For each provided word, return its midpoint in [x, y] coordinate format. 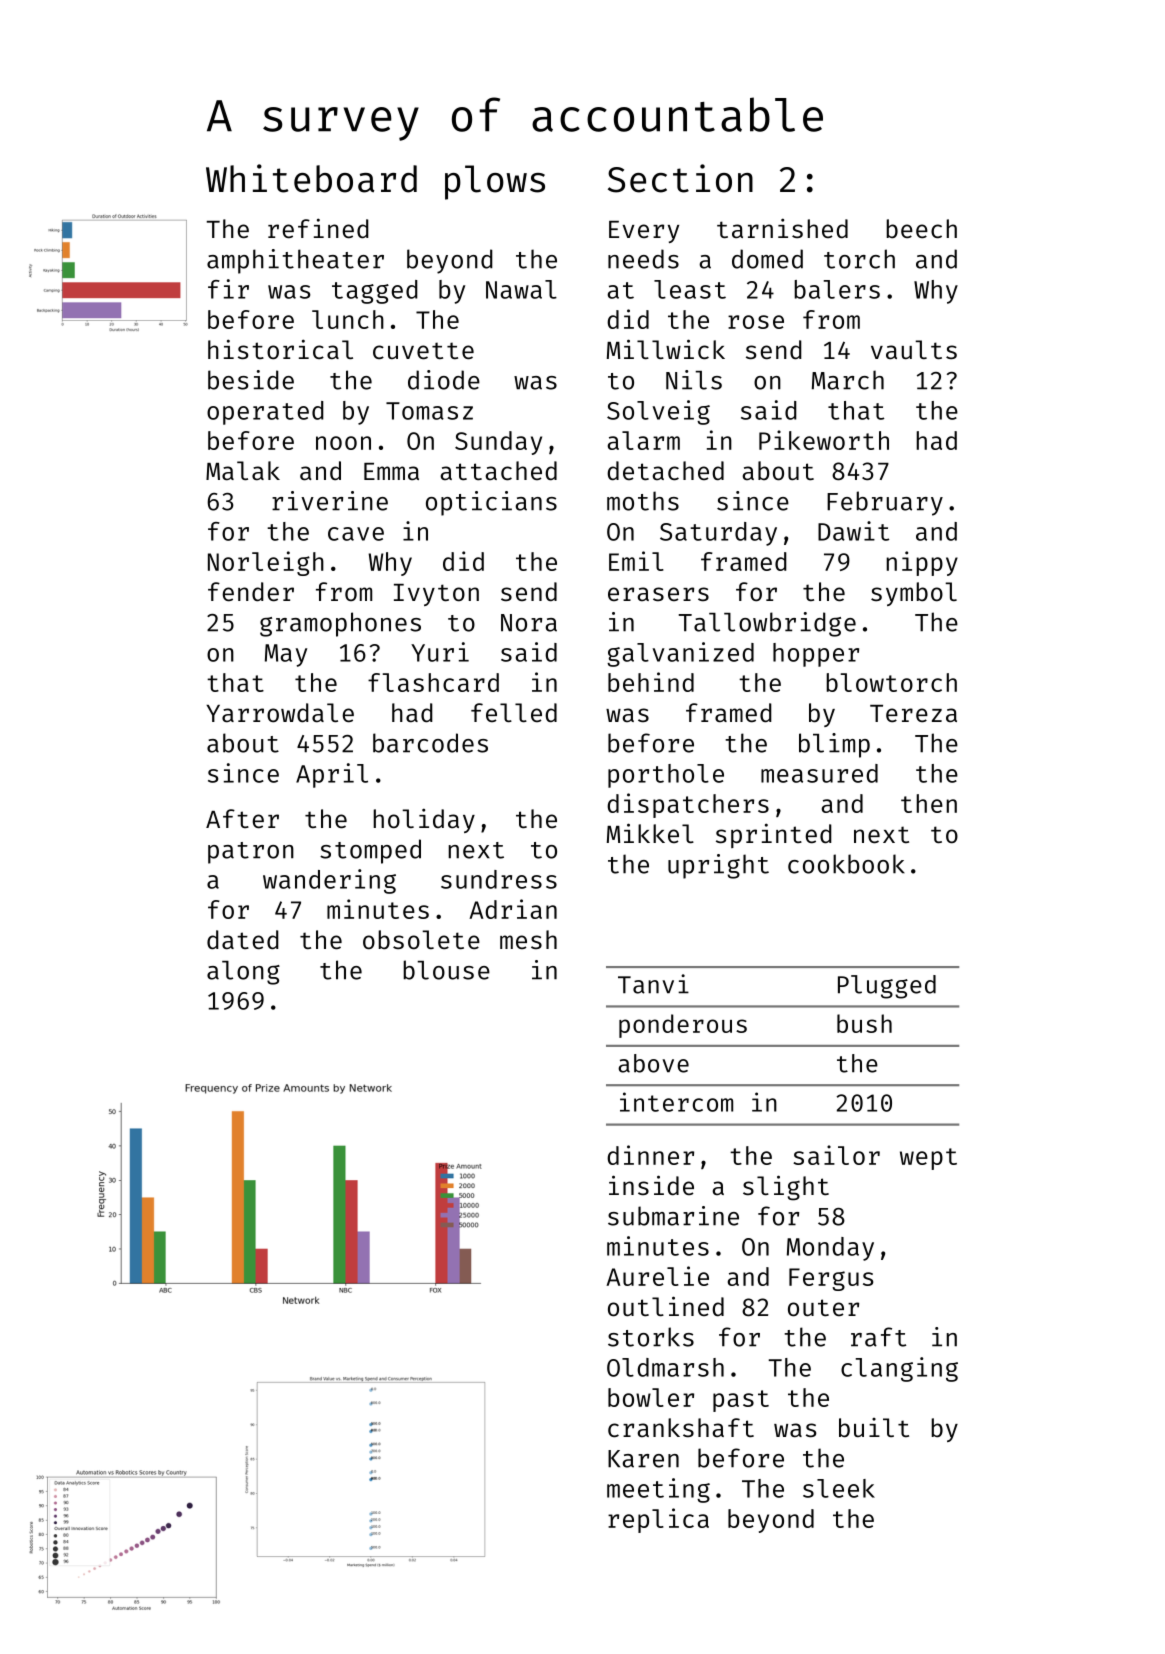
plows [495, 182]
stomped [370, 851]
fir [228, 289]
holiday [424, 820]
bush [864, 1023]
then [929, 803]
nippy [922, 563]
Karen [643, 1459]
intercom [676, 1102]
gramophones [340, 624]
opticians [491, 503]
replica [658, 1520]
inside [651, 1185]
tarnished [782, 228]
